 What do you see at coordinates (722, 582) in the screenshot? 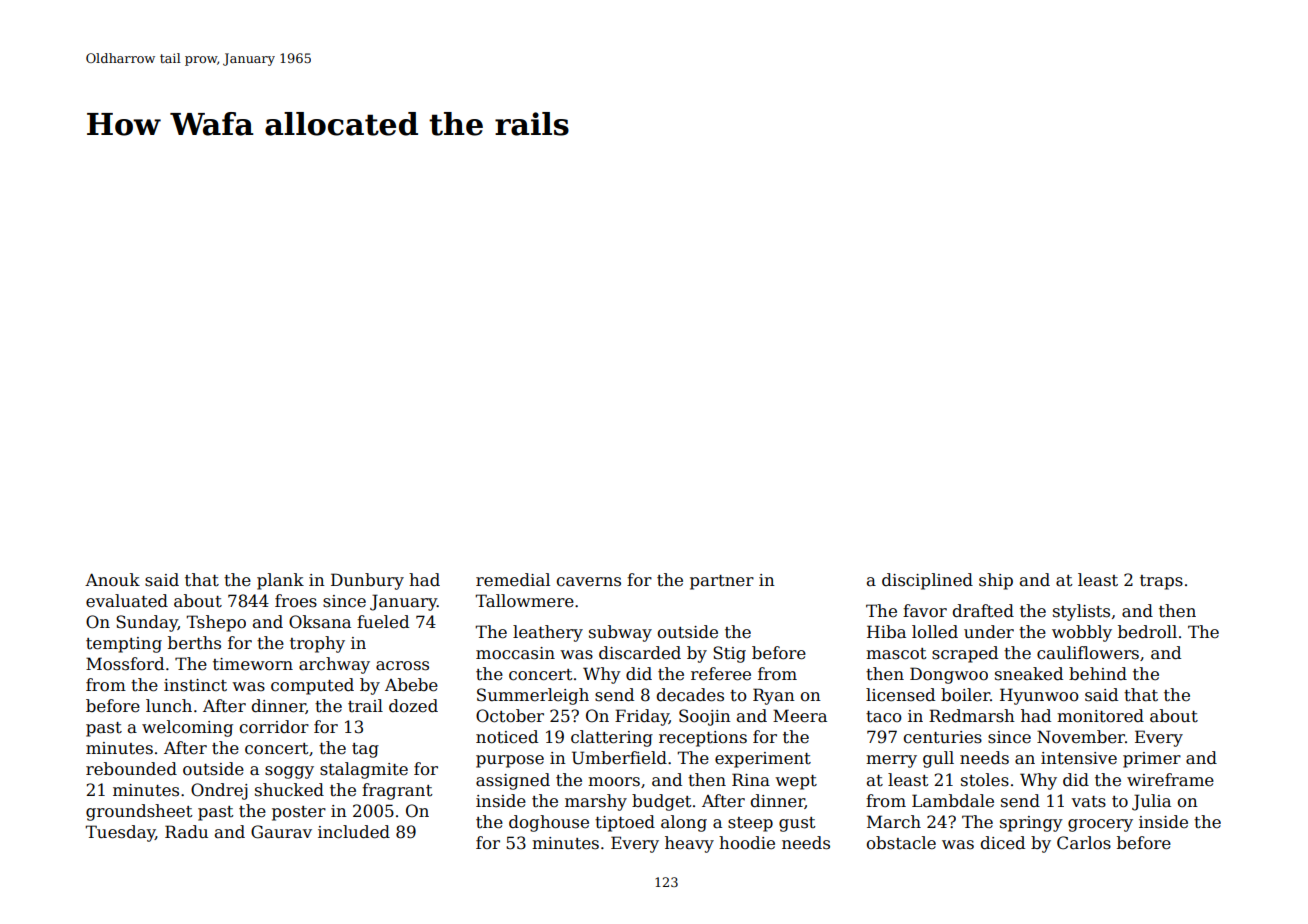
I see `partner` at bounding box center [722, 582].
